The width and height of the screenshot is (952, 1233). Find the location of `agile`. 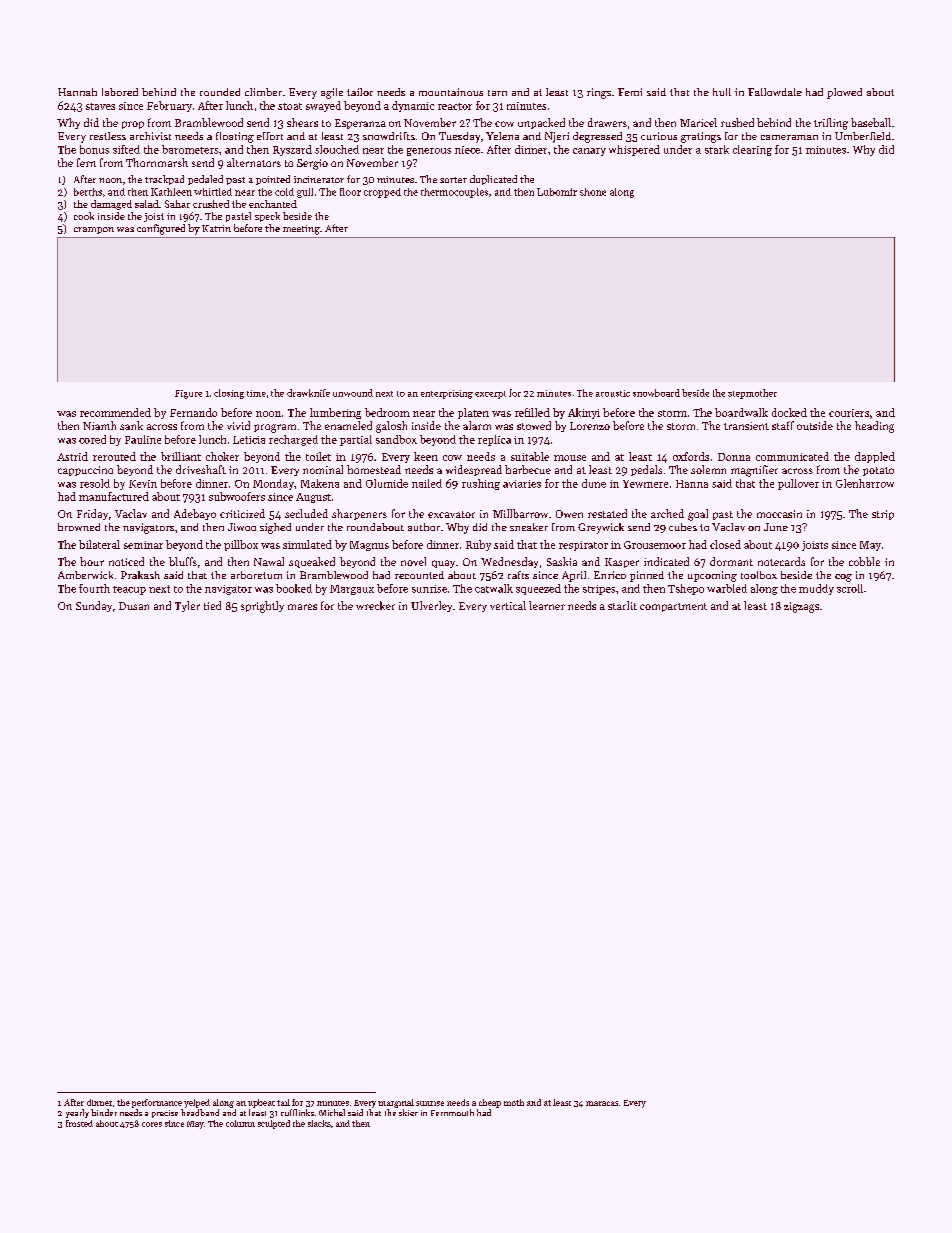

agile is located at coordinates (332, 93).
